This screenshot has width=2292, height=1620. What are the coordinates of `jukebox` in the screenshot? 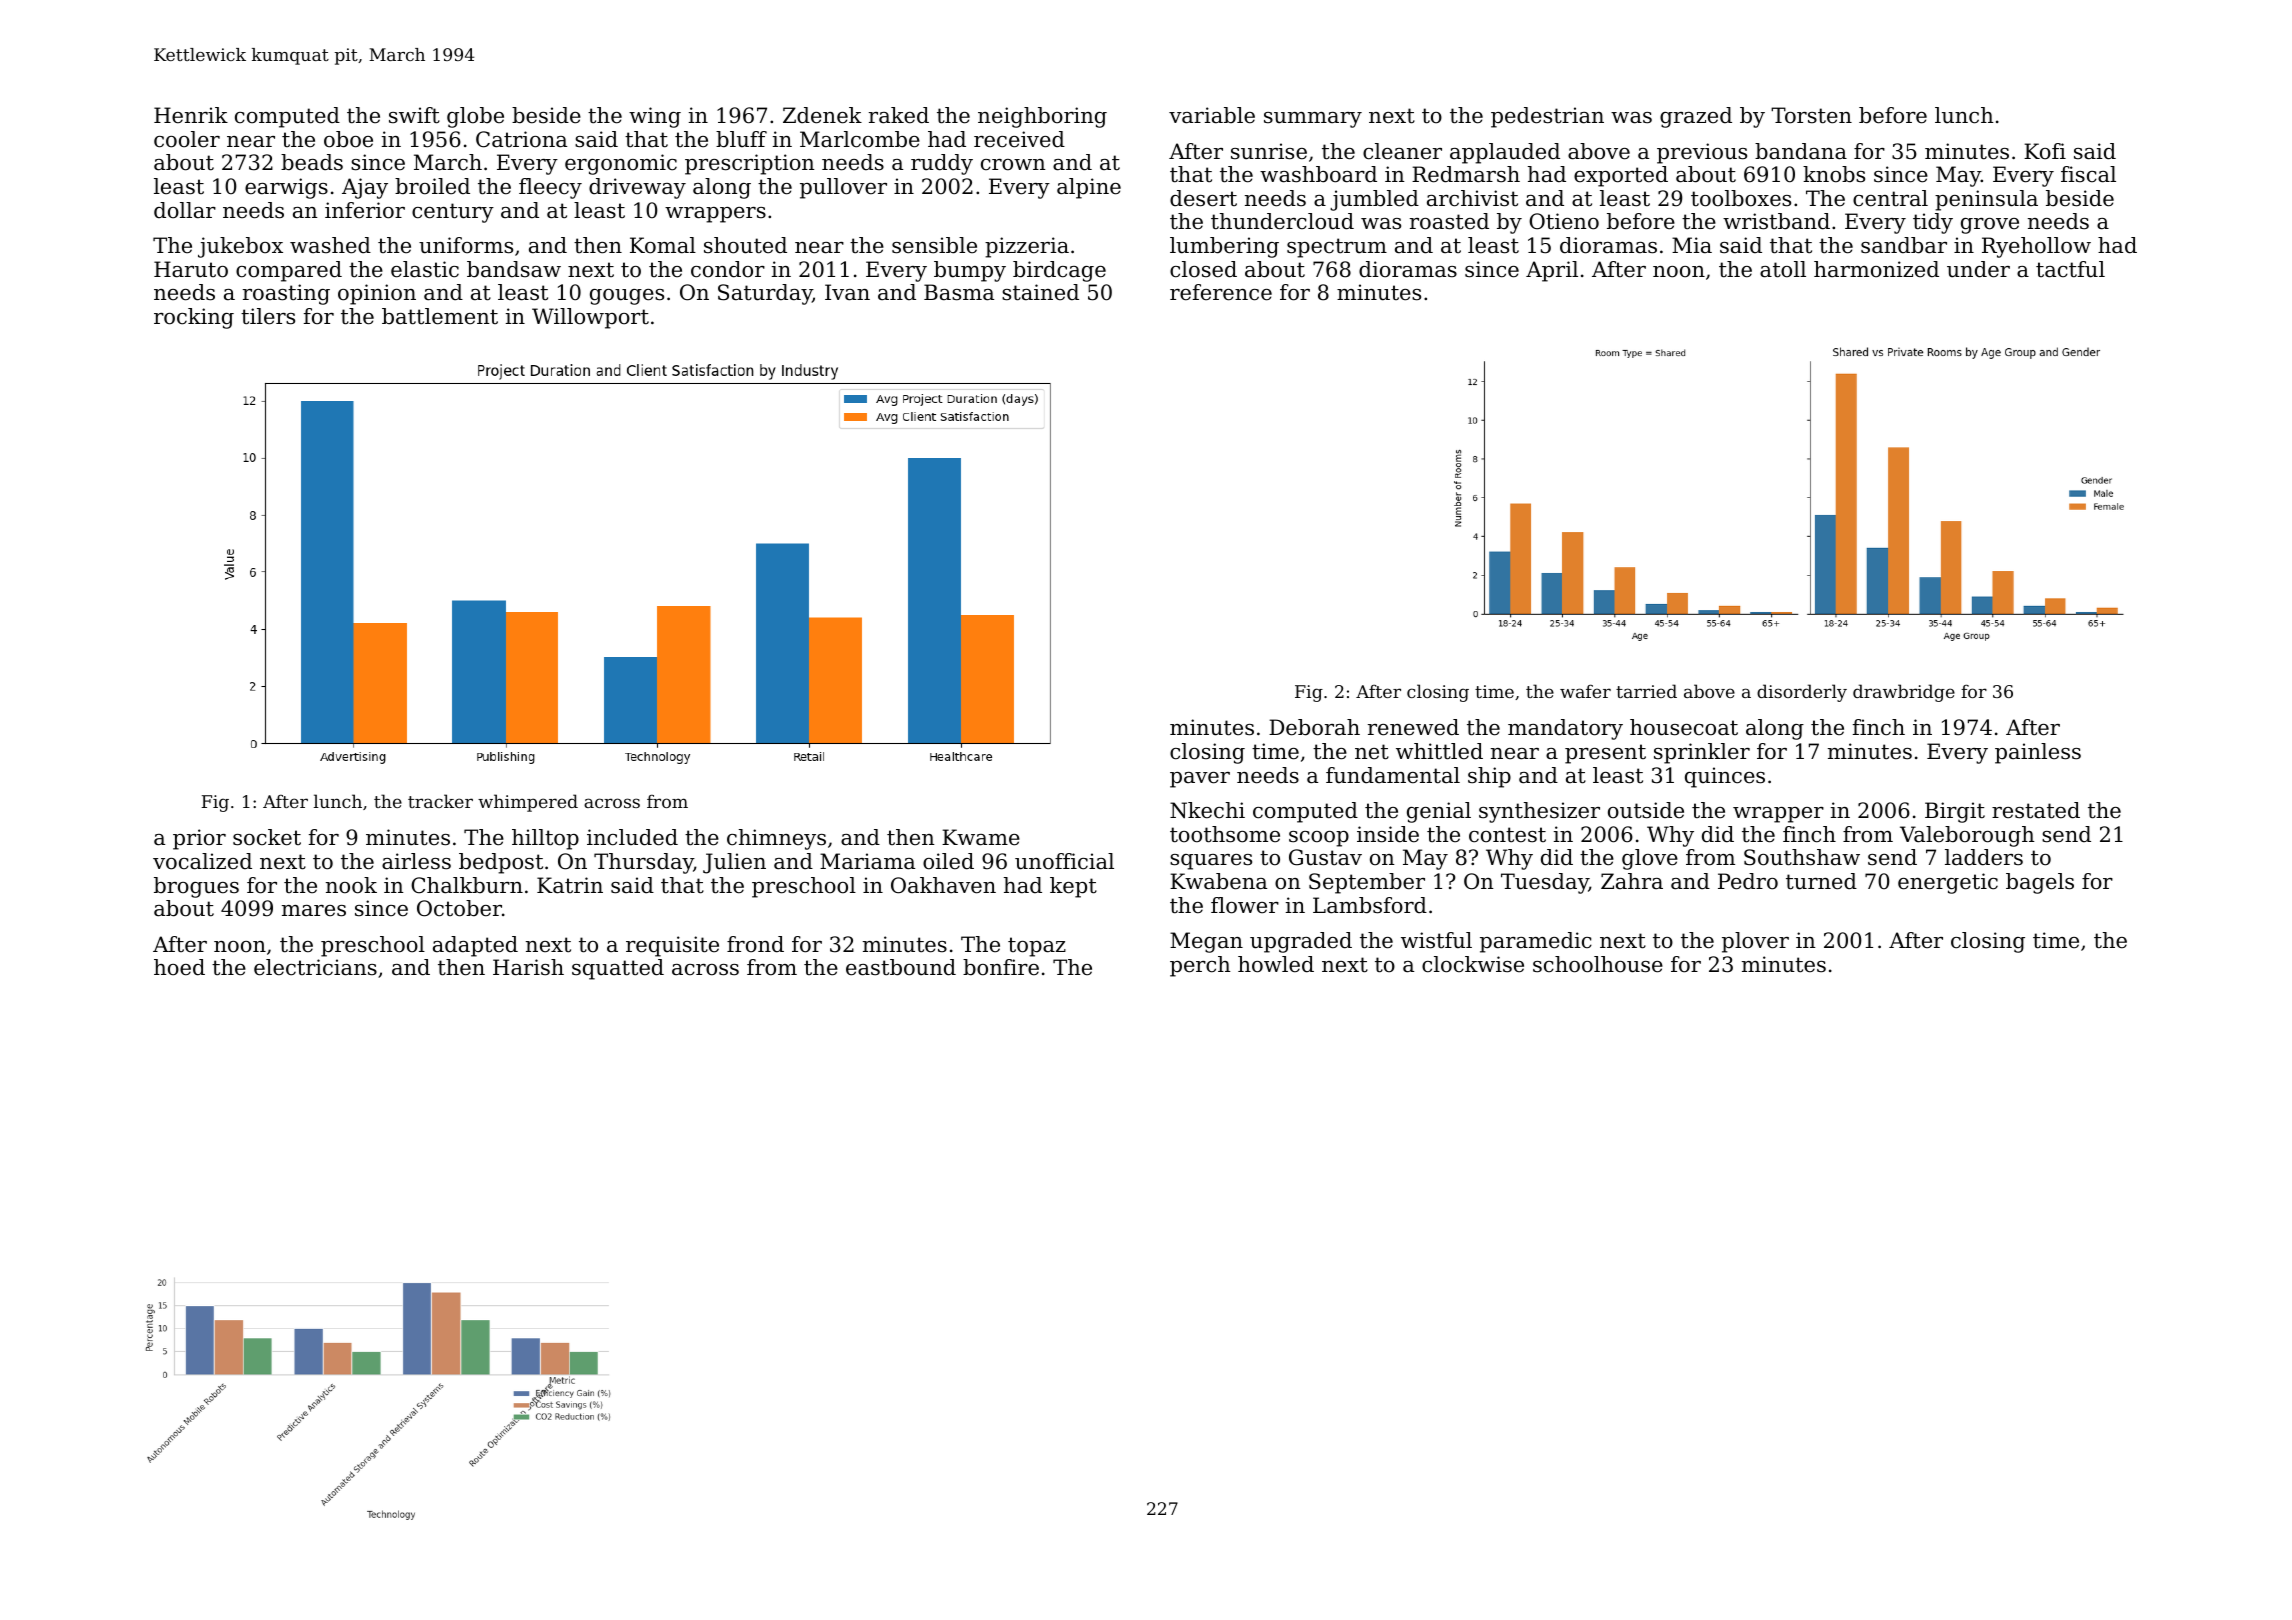 It's located at (240, 247).
